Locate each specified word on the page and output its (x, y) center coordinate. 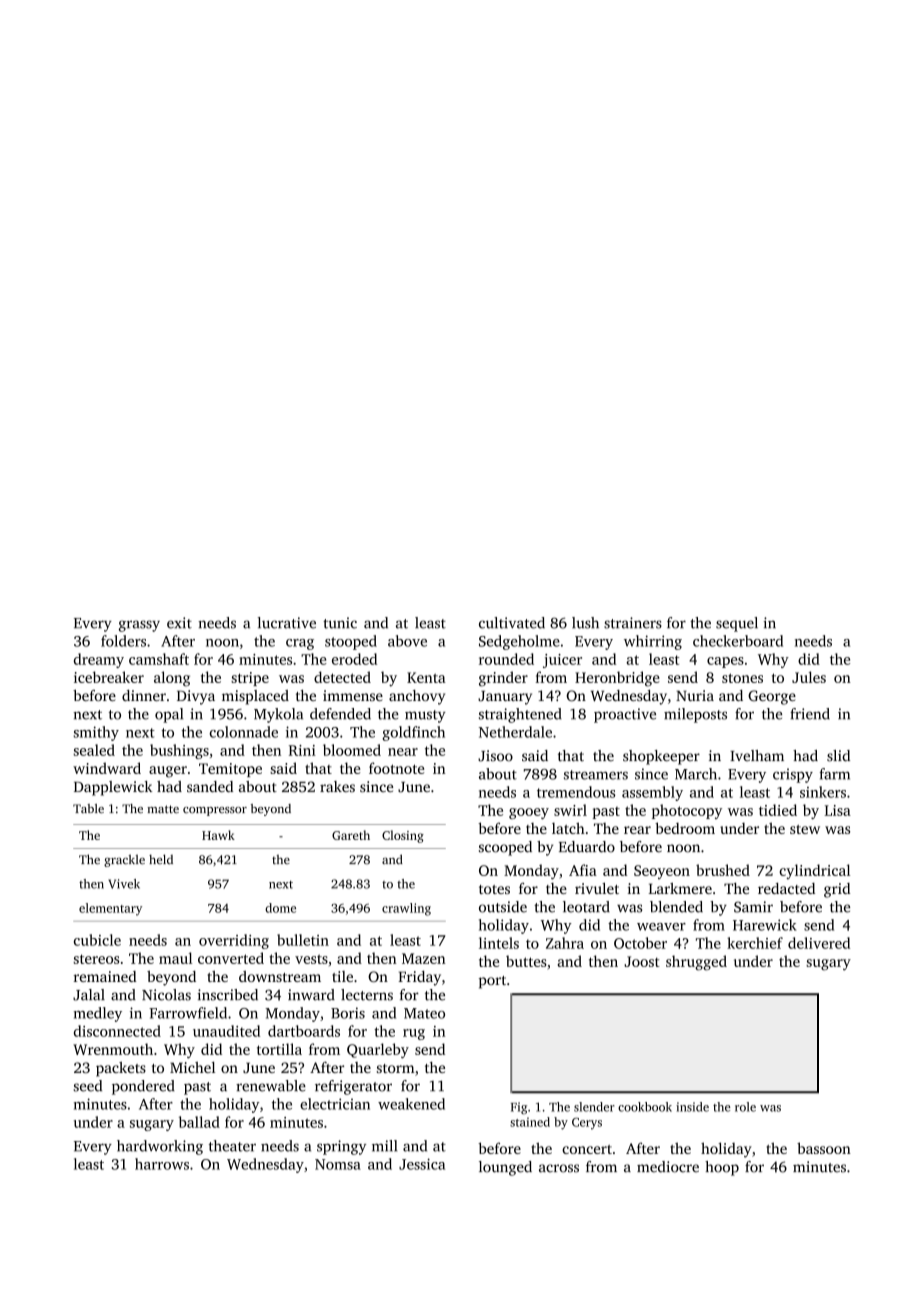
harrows (162, 1164)
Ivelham (757, 756)
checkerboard (738, 641)
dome (280, 908)
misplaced (255, 697)
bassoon (824, 1148)
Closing (403, 836)
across (559, 1168)
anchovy (417, 697)
